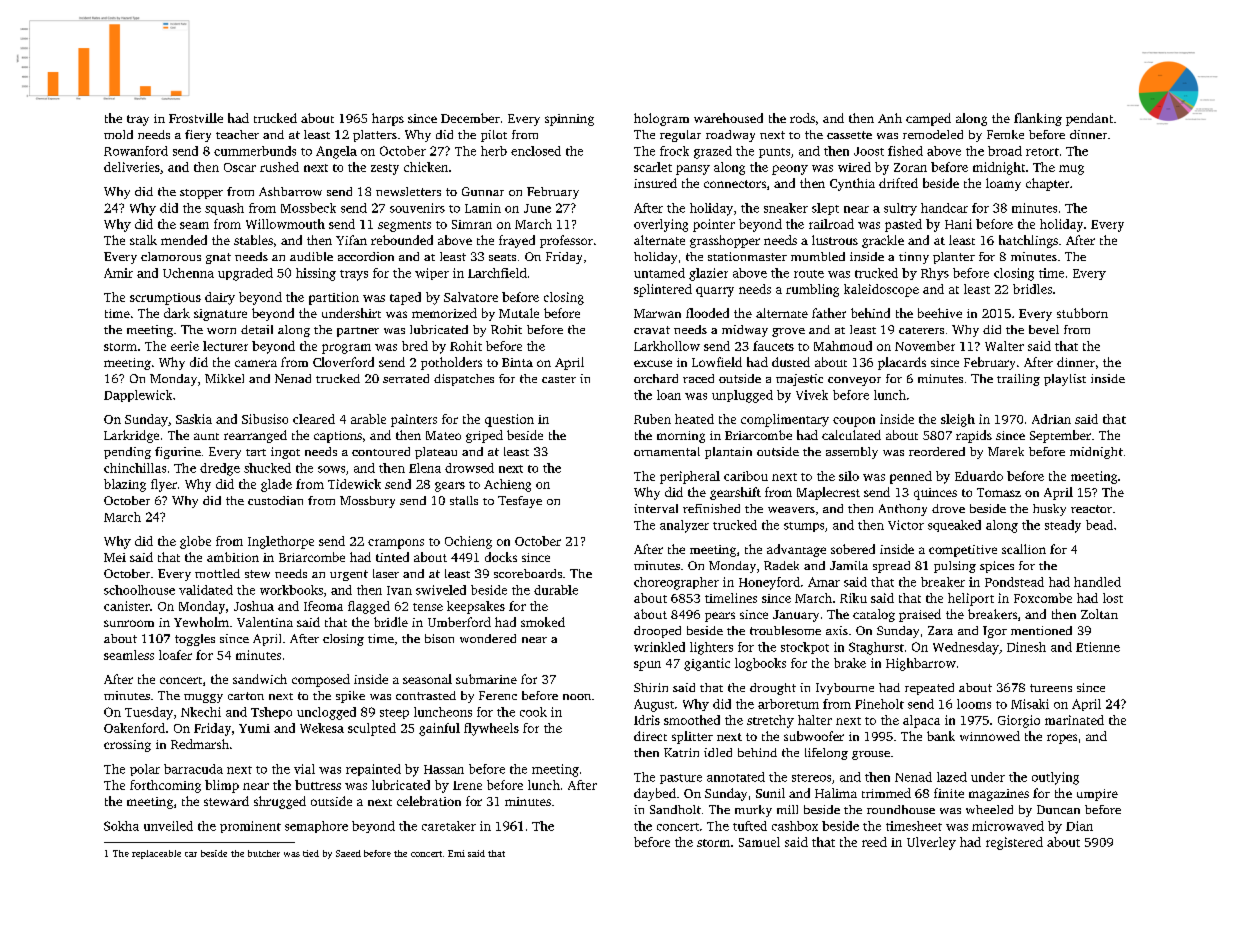 This screenshot has width=1233, height=952. Describe the element at coordinates (439, 638) in the screenshot. I see `bison` at that location.
